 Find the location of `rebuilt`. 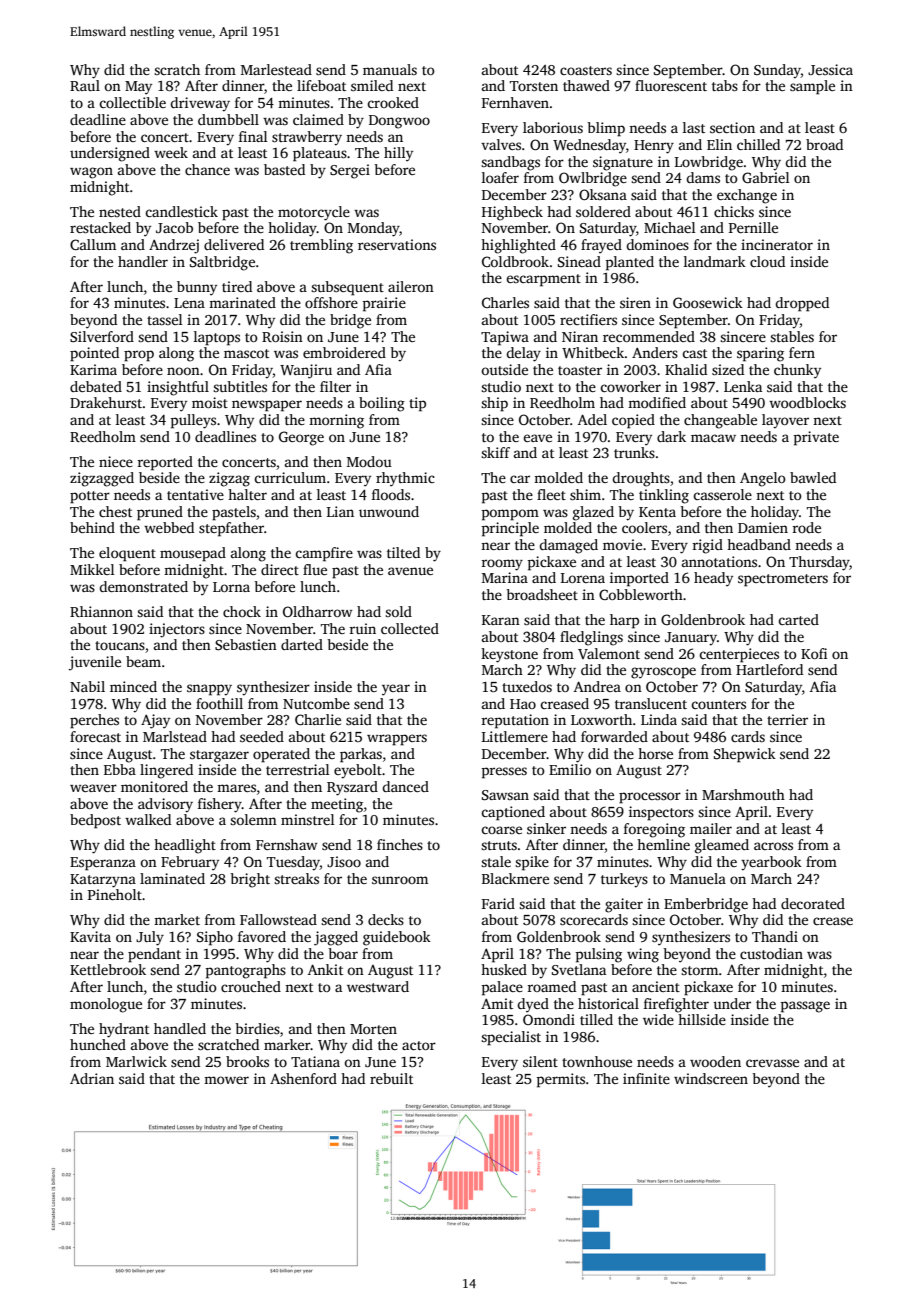

rebuilt is located at coordinates (391, 1078).
